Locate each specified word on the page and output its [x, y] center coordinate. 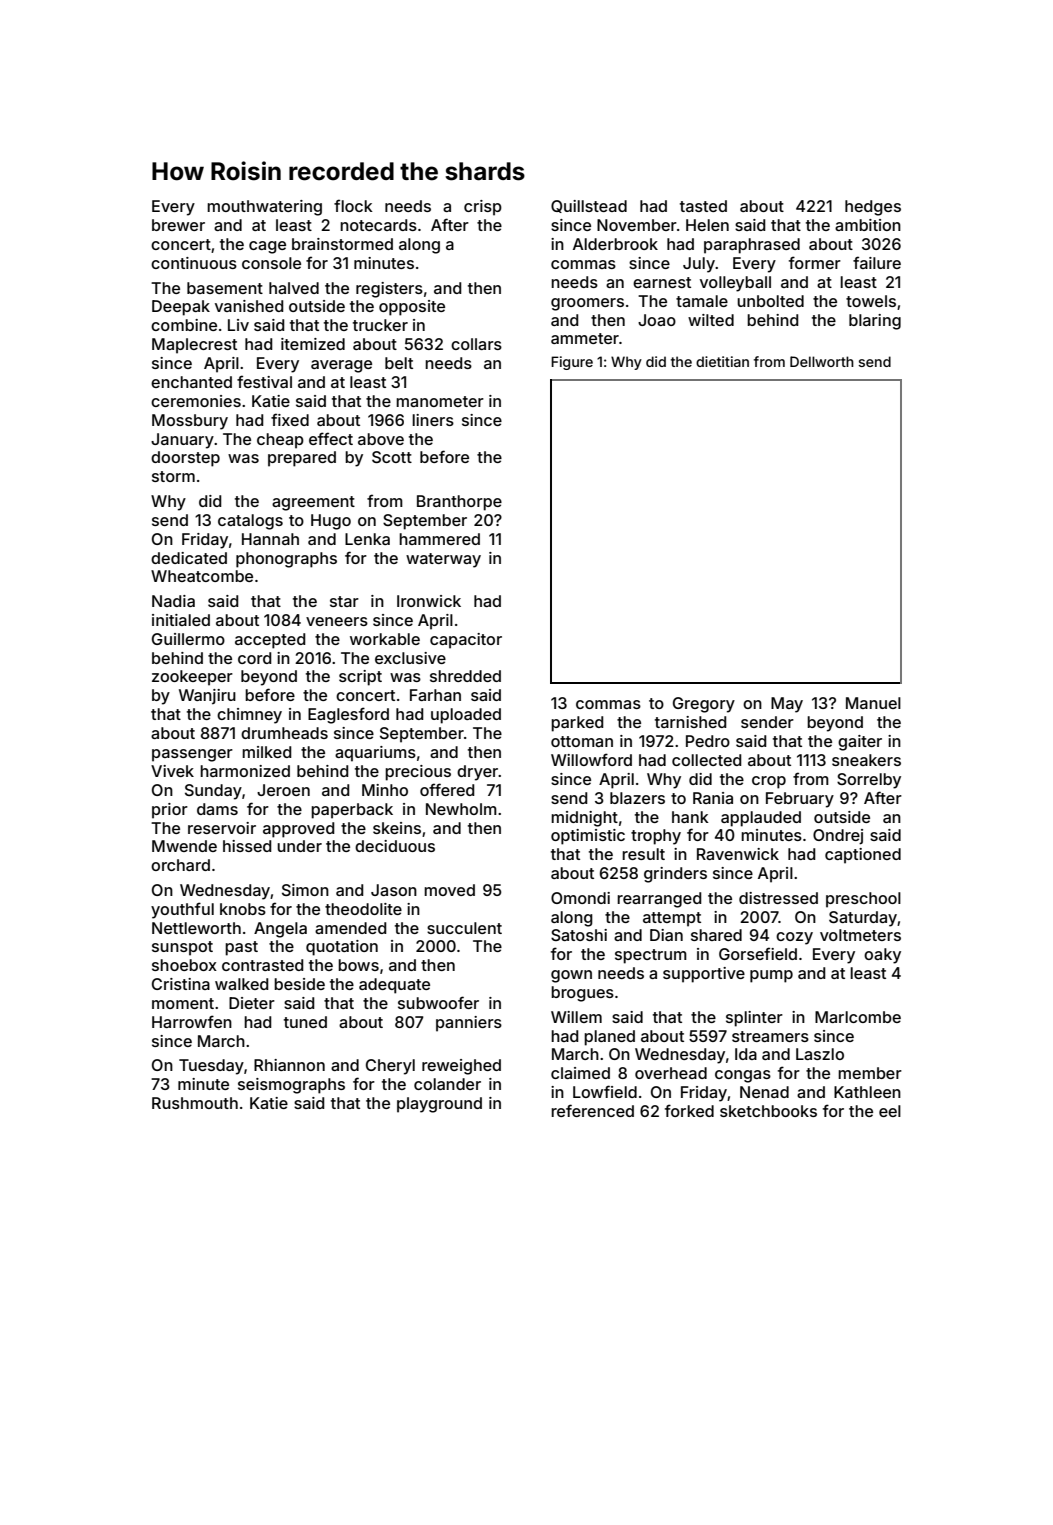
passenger [192, 755]
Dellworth [822, 361]
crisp [483, 208]
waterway [443, 560]
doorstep [185, 459]
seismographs [291, 1086]
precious [418, 773]
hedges [873, 208]
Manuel [873, 703]
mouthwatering [264, 208]
